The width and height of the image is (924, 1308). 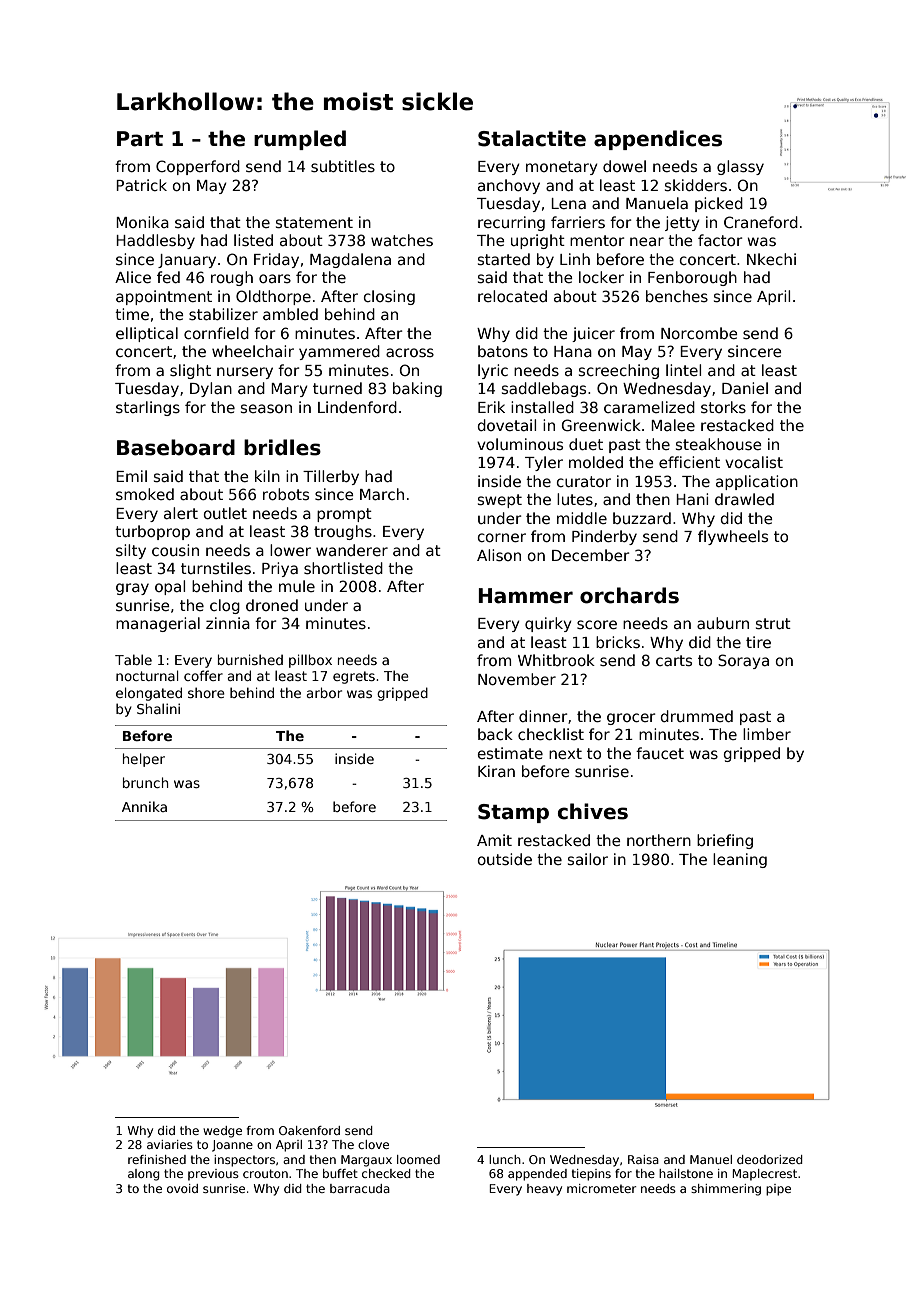 What do you see at coordinates (182, 1188) in the image?
I see `ovoid` at bounding box center [182, 1188].
